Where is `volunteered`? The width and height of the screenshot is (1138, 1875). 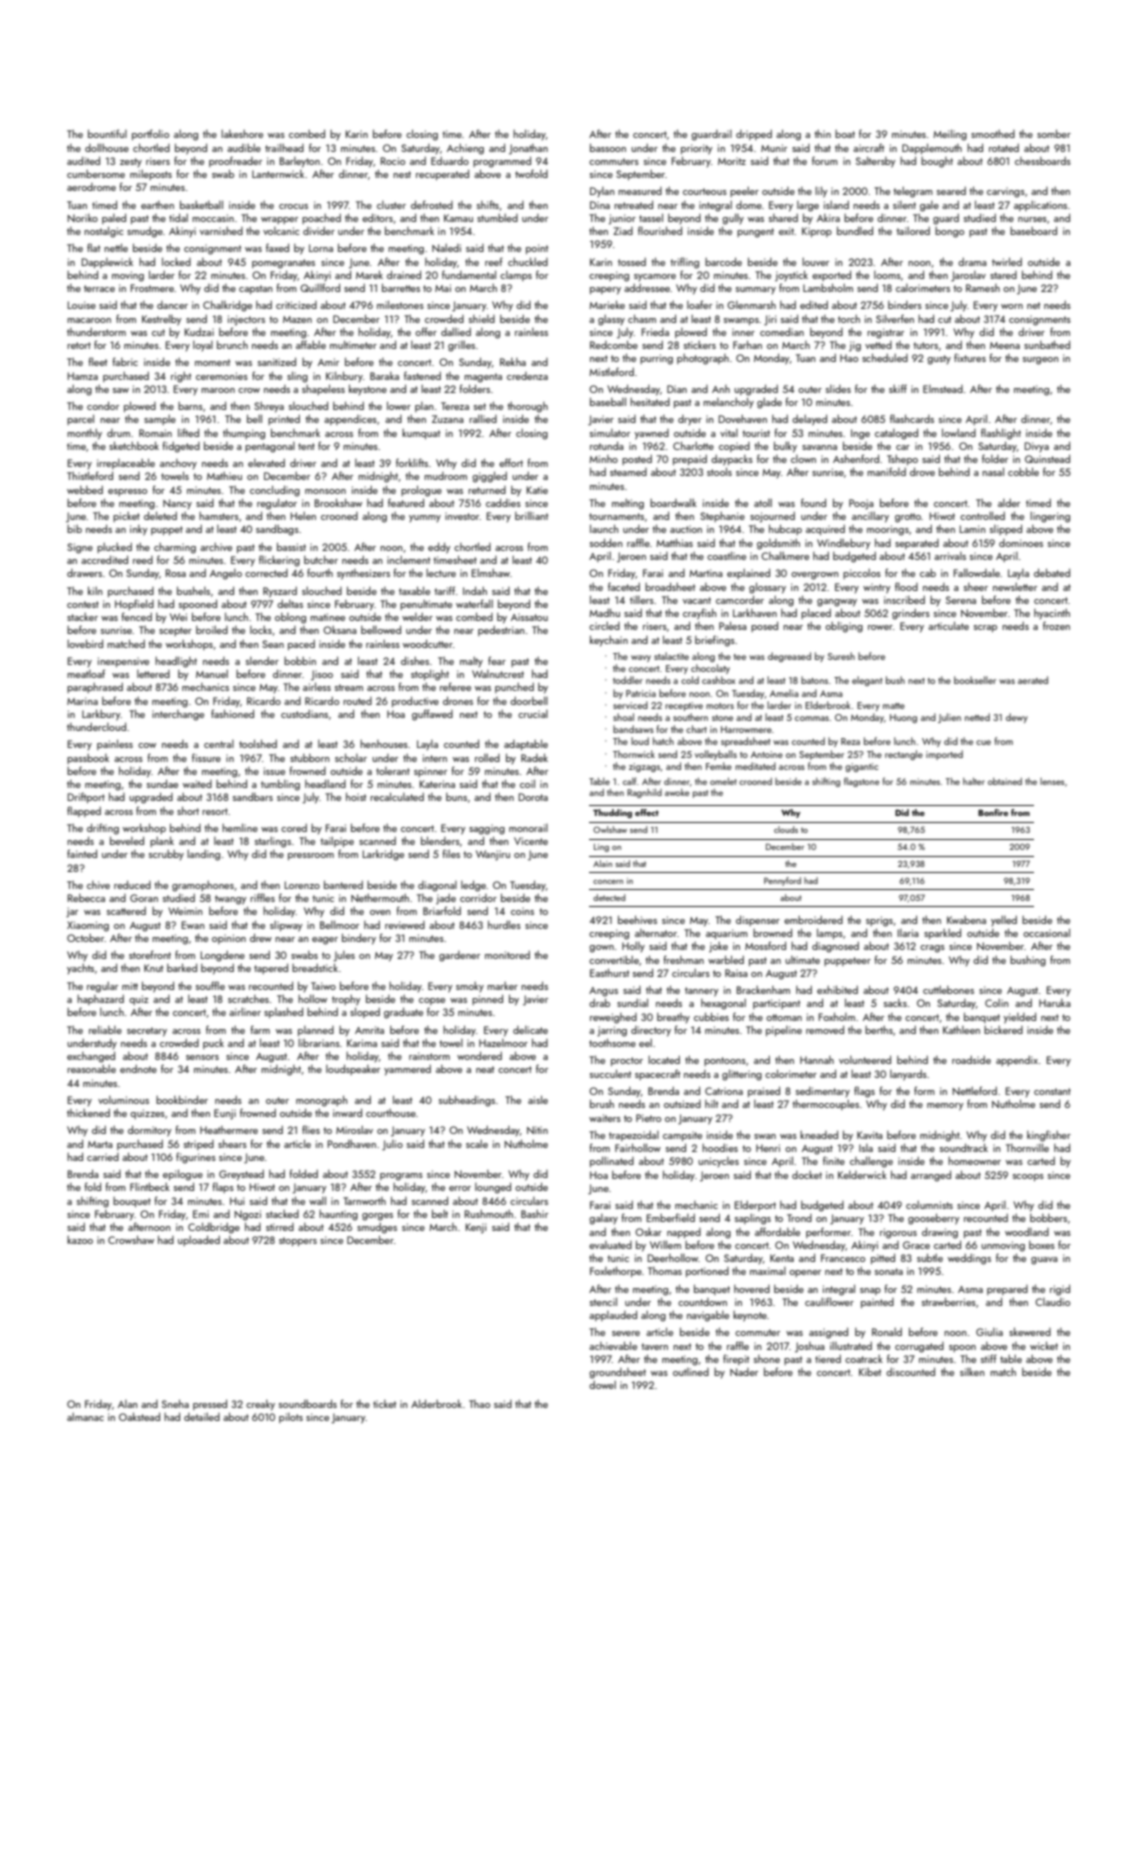 volunteered is located at coordinates (865, 1060).
